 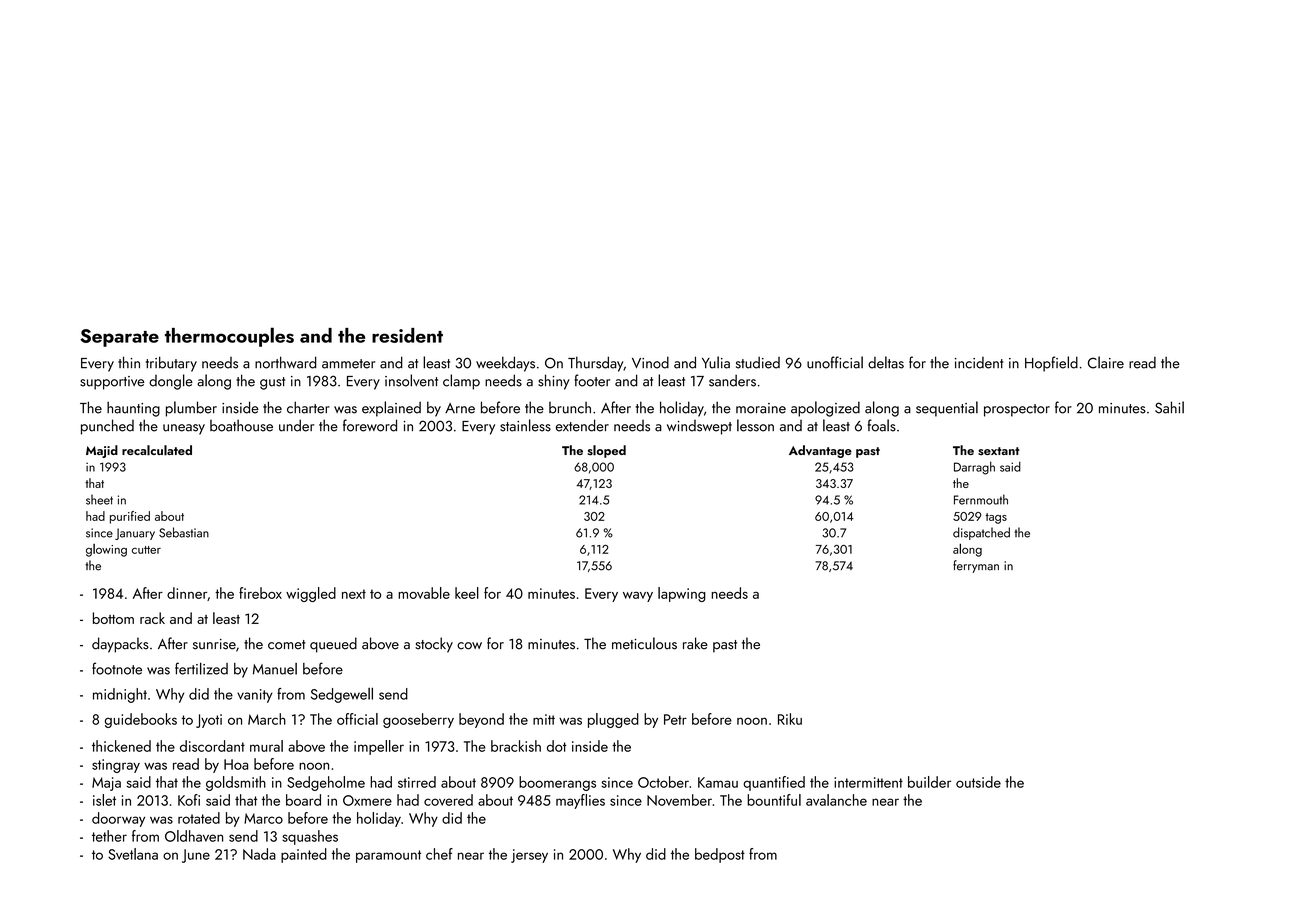 I want to click on Claire, so click(x=1106, y=362).
